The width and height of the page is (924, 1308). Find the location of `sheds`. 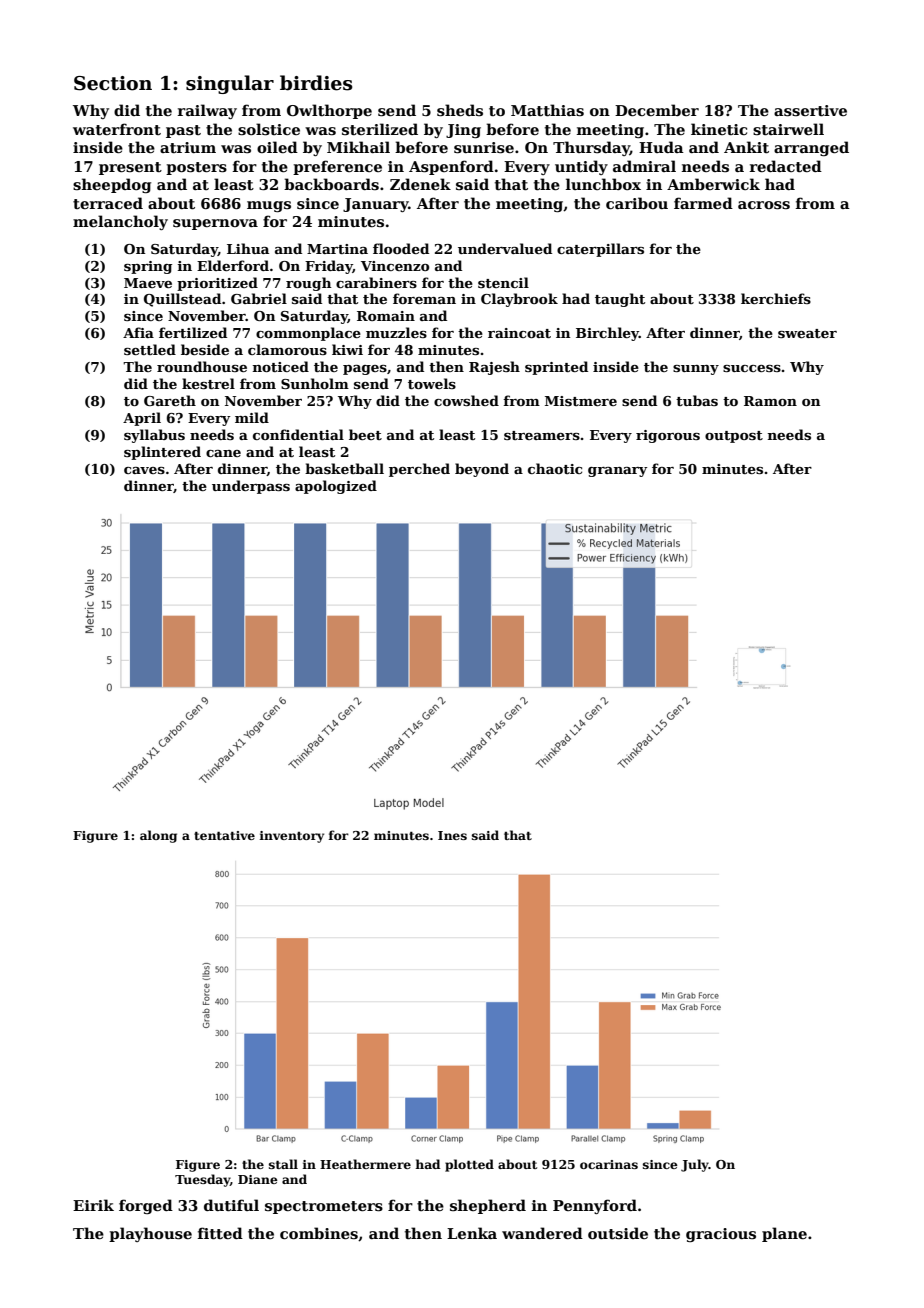

sheds is located at coordinates (460, 110).
